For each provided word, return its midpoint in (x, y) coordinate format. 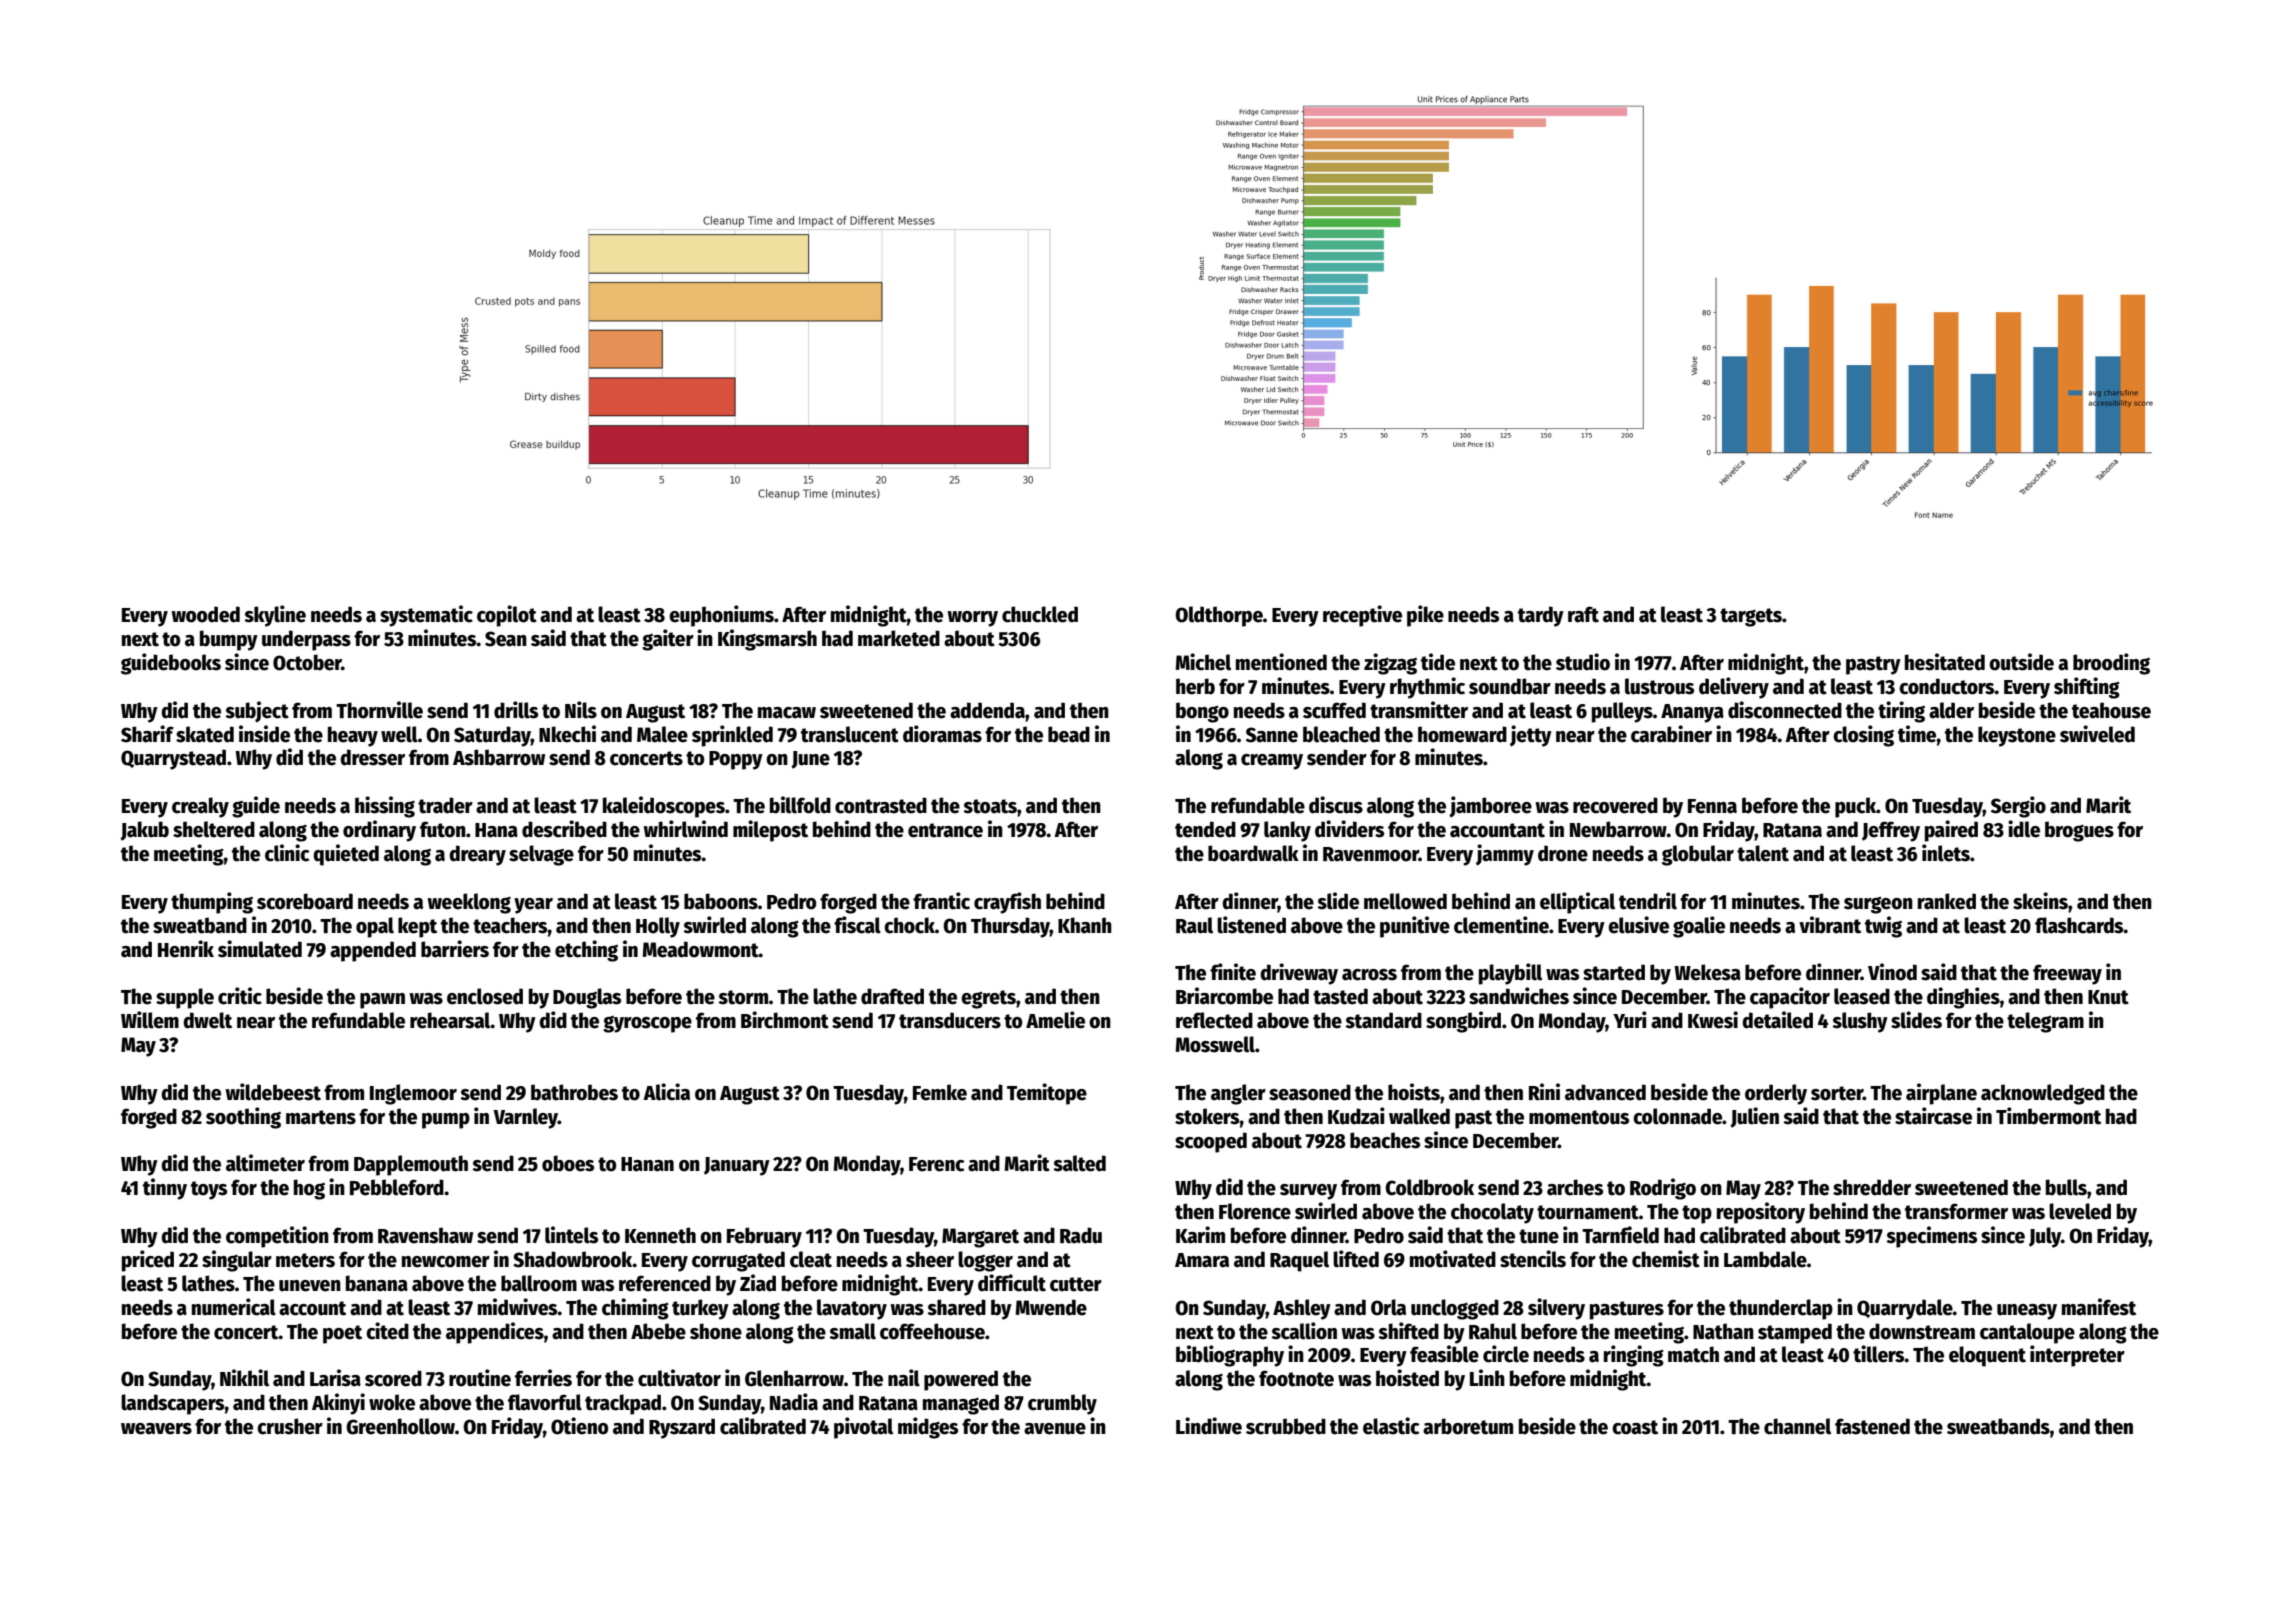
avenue (1055, 1429)
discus (1336, 805)
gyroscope (647, 1024)
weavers (156, 1429)
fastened (1872, 1426)
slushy (1860, 1022)
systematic (426, 616)
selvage (541, 855)
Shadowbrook (573, 1259)
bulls (2066, 1187)
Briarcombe (1224, 996)
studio (1583, 662)
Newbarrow (1618, 829)
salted (1079, 1163)
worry (972, 619)
